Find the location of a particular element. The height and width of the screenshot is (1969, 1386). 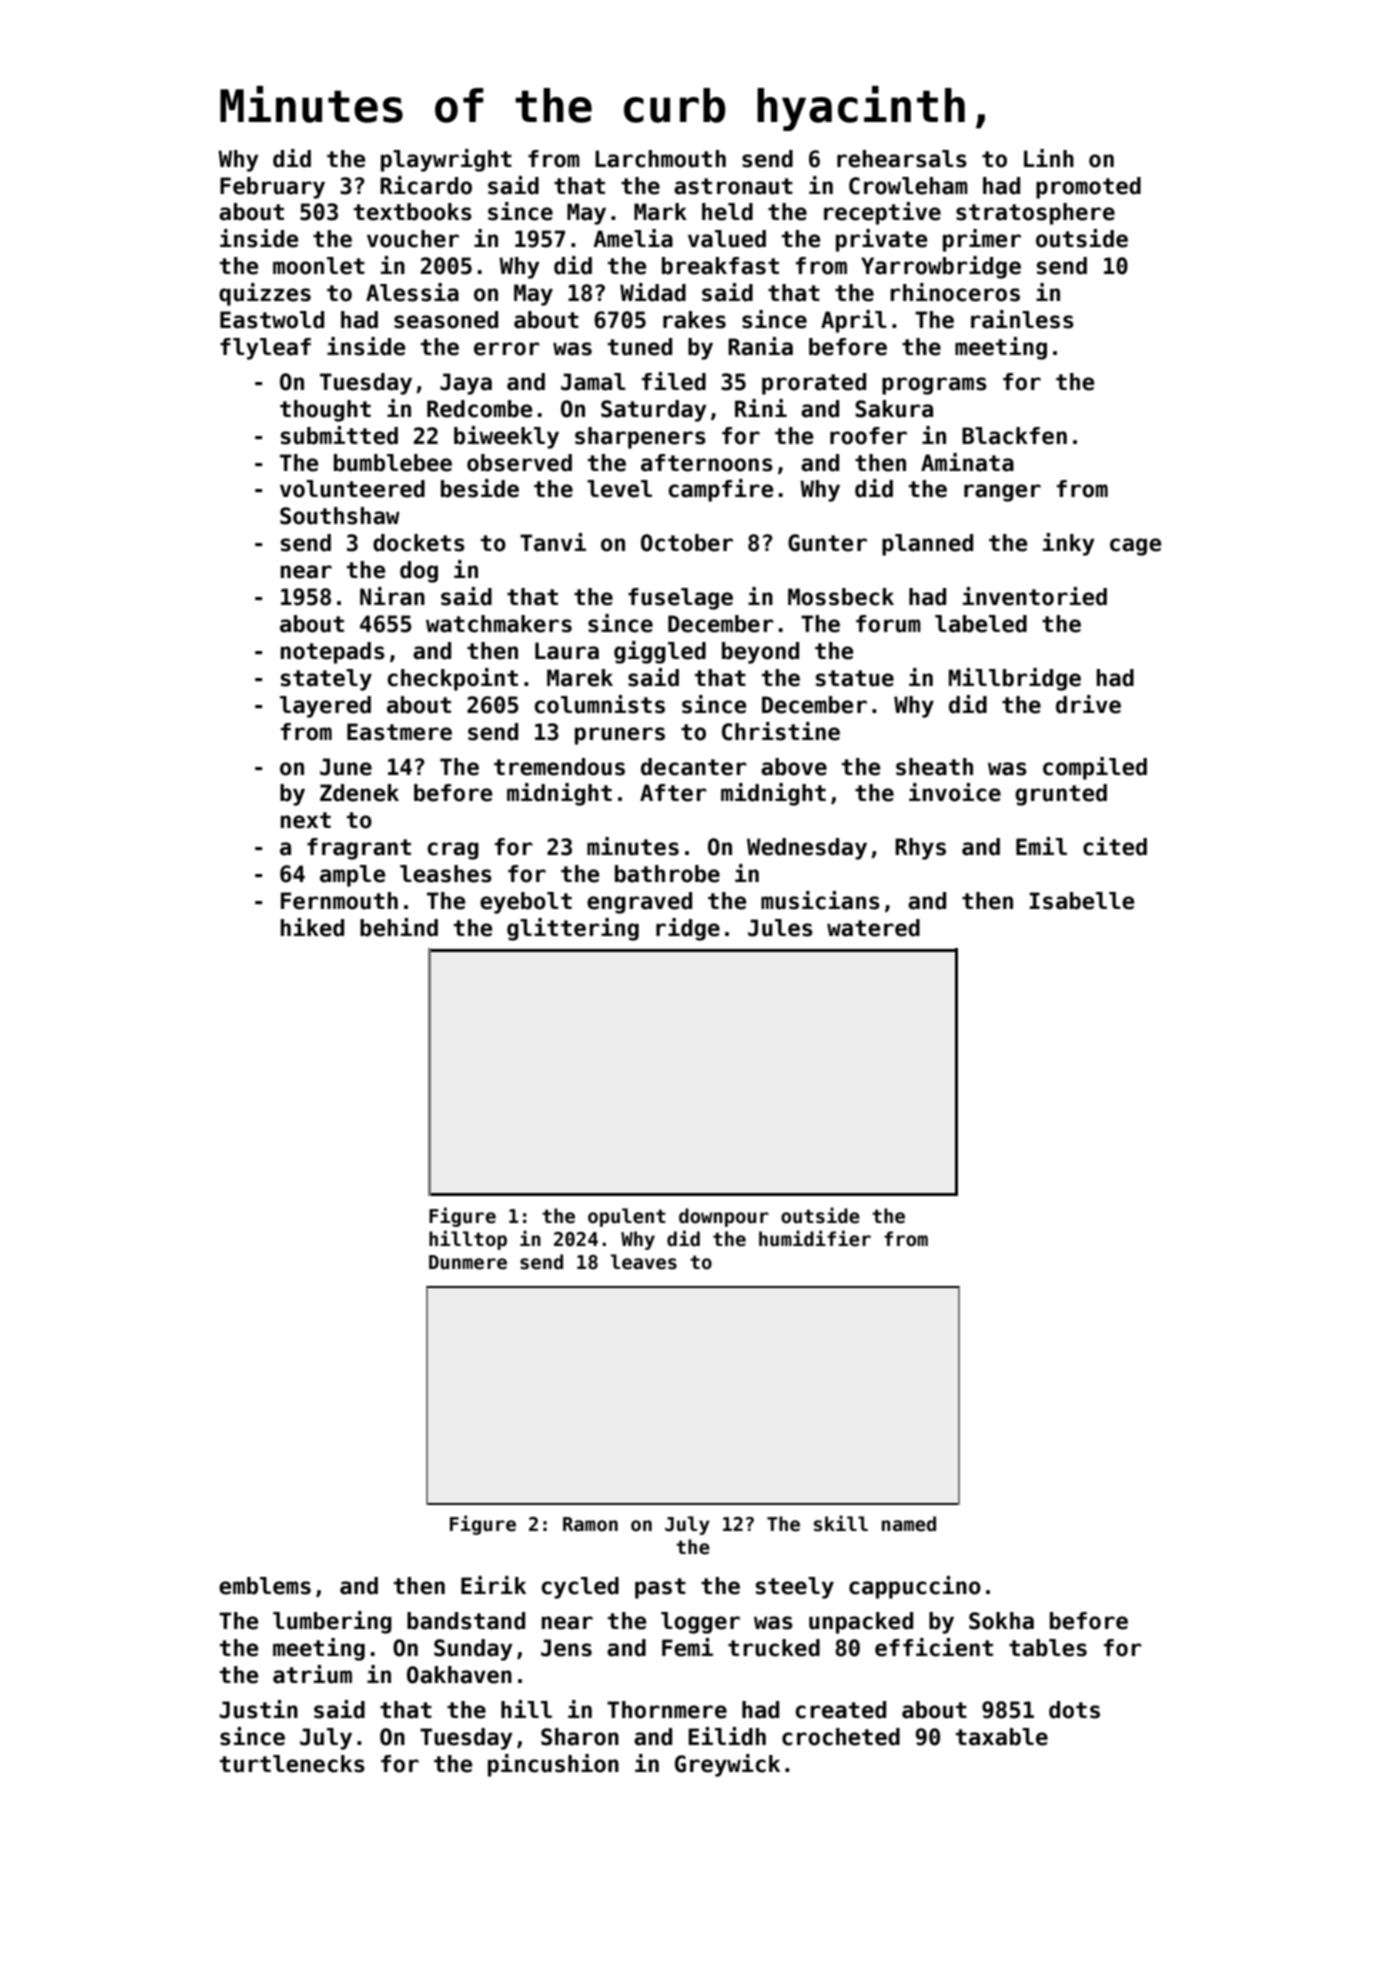

emblems is located at coordinates (265, 1586).
